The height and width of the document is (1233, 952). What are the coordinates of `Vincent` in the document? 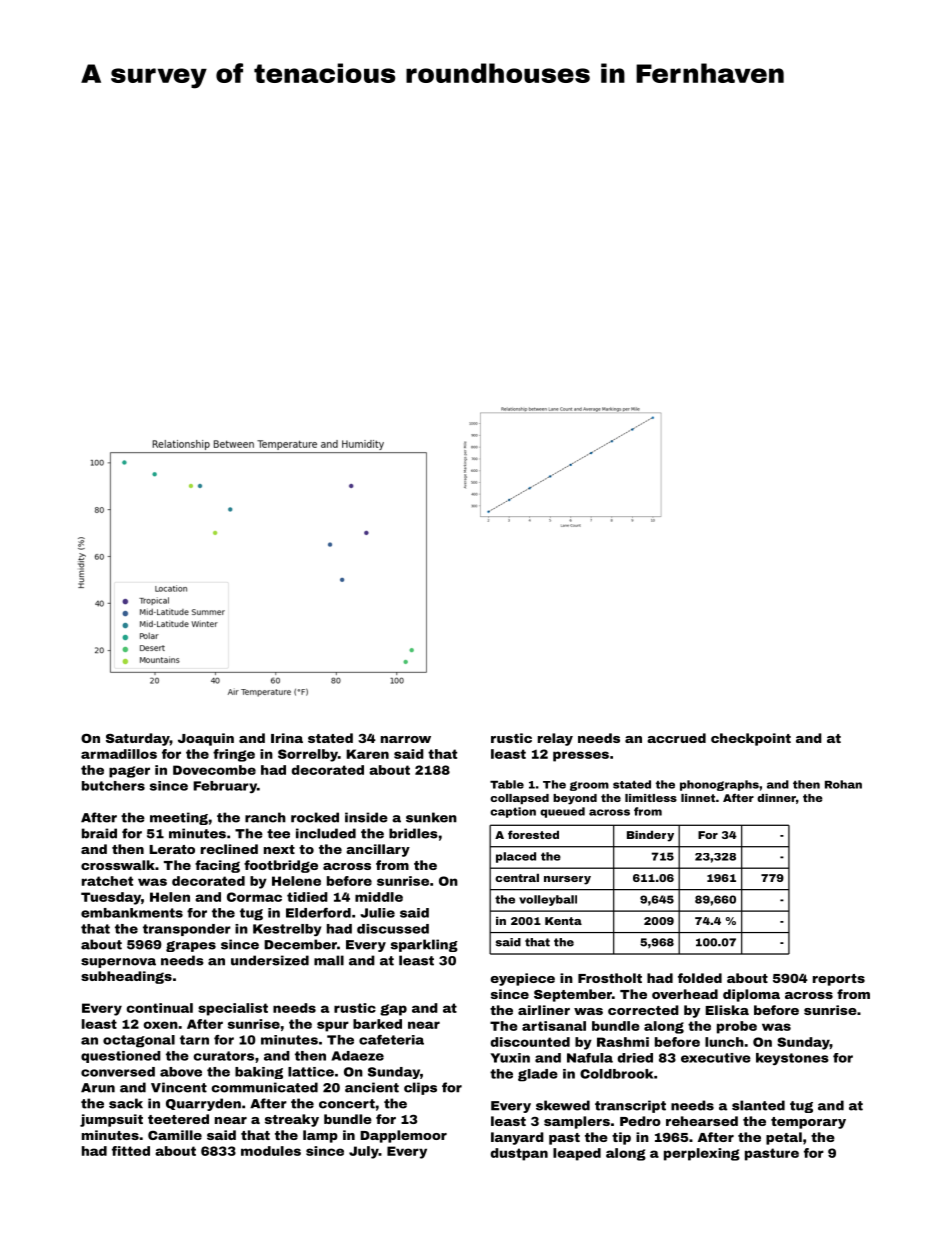 It's located at (179, 1087).
